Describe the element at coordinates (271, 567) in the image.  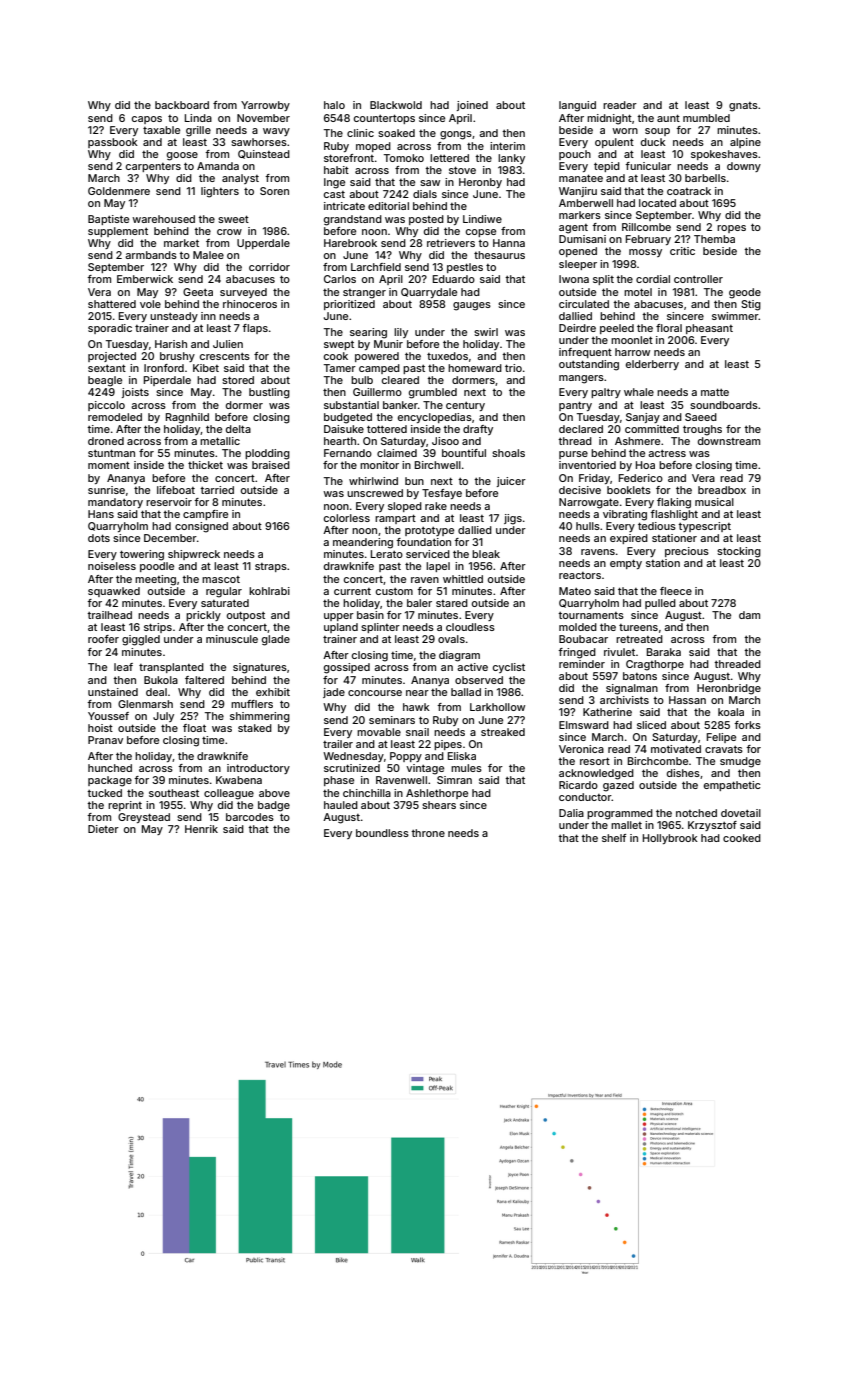
I see `straps` at that location.
